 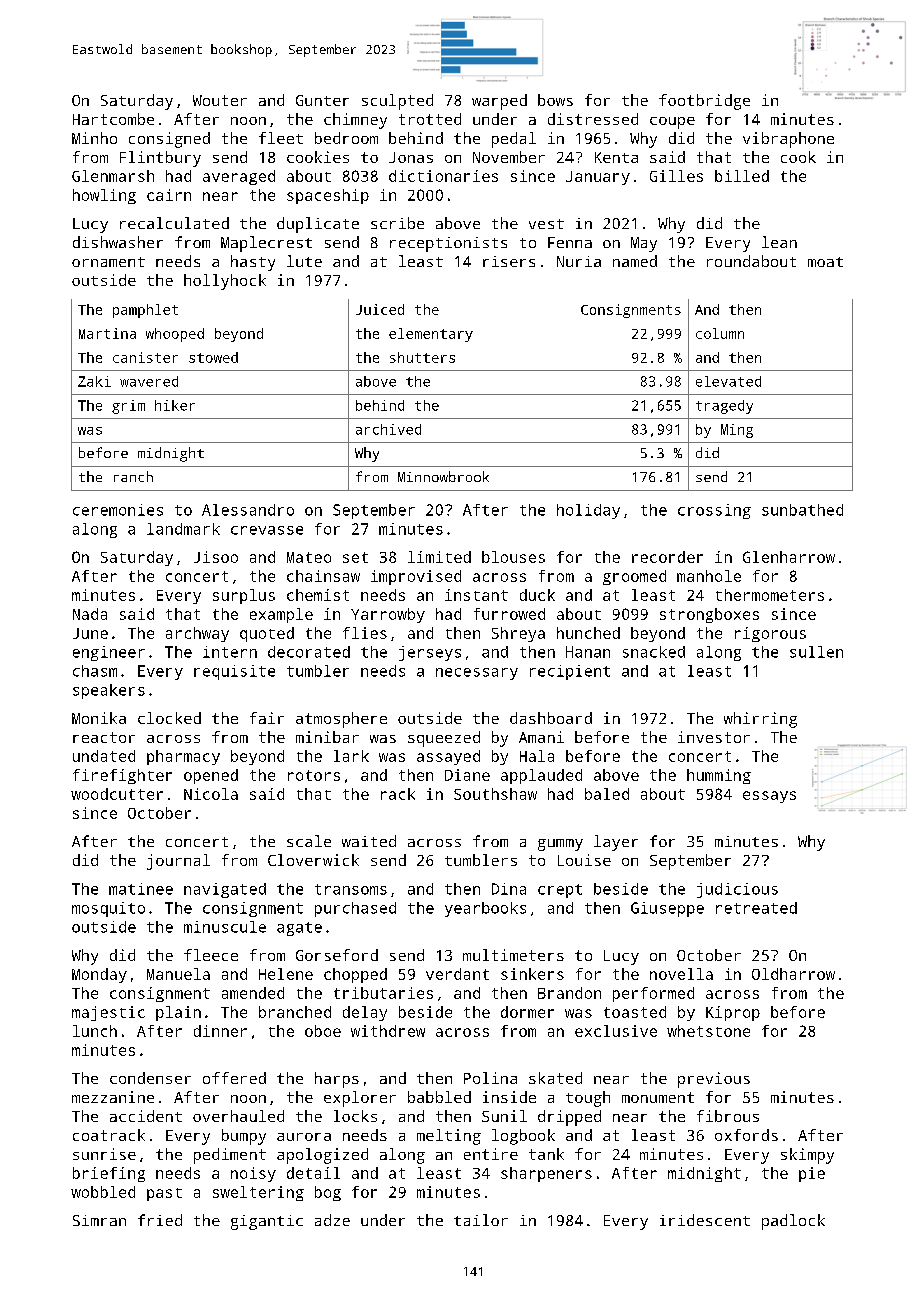 What do you see at coordinates (104, 196) in the image?
I see `howling` at bounding box center [104, 196].
